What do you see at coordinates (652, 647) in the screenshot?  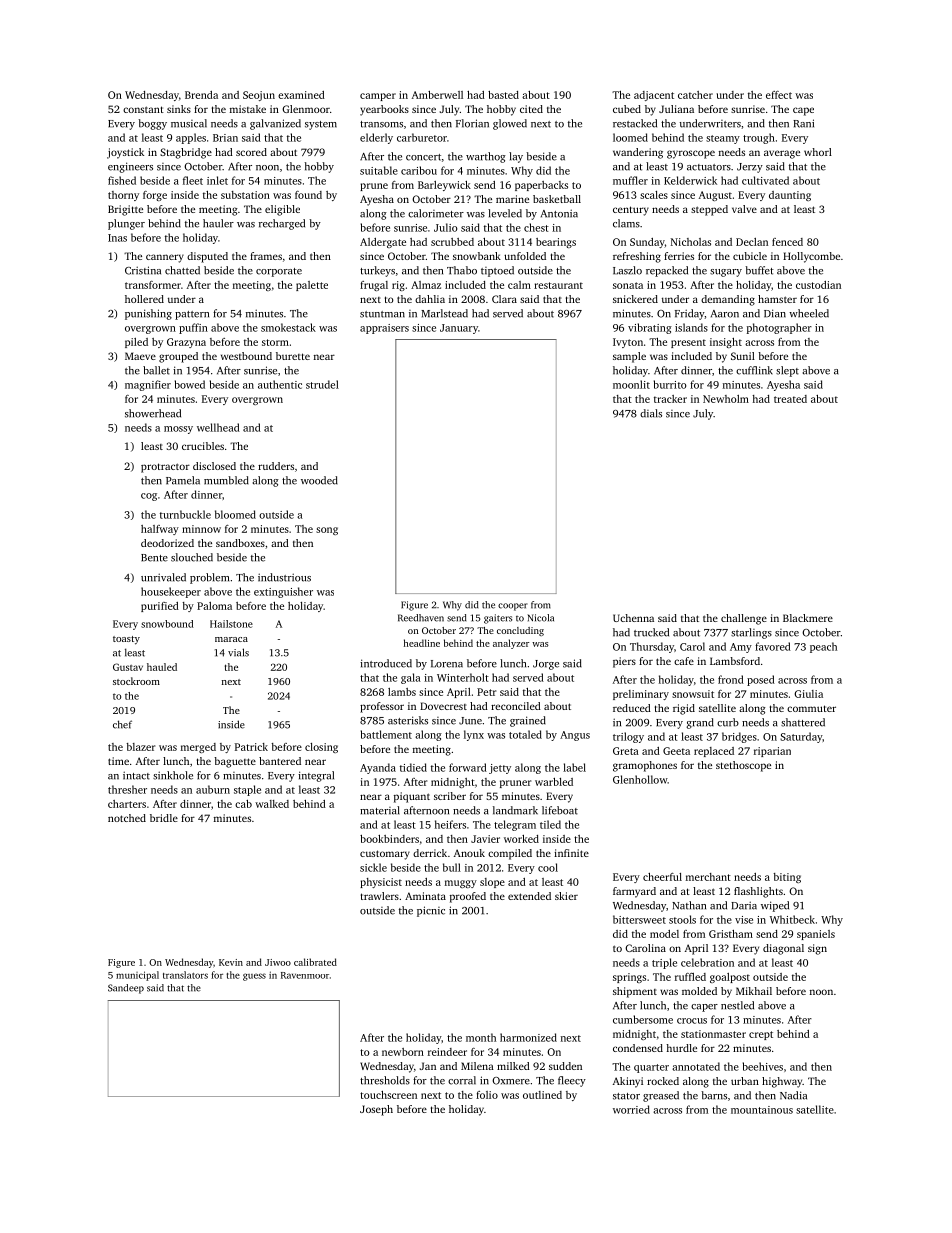 I see `Thursday` at bounding box center [652, 647].
